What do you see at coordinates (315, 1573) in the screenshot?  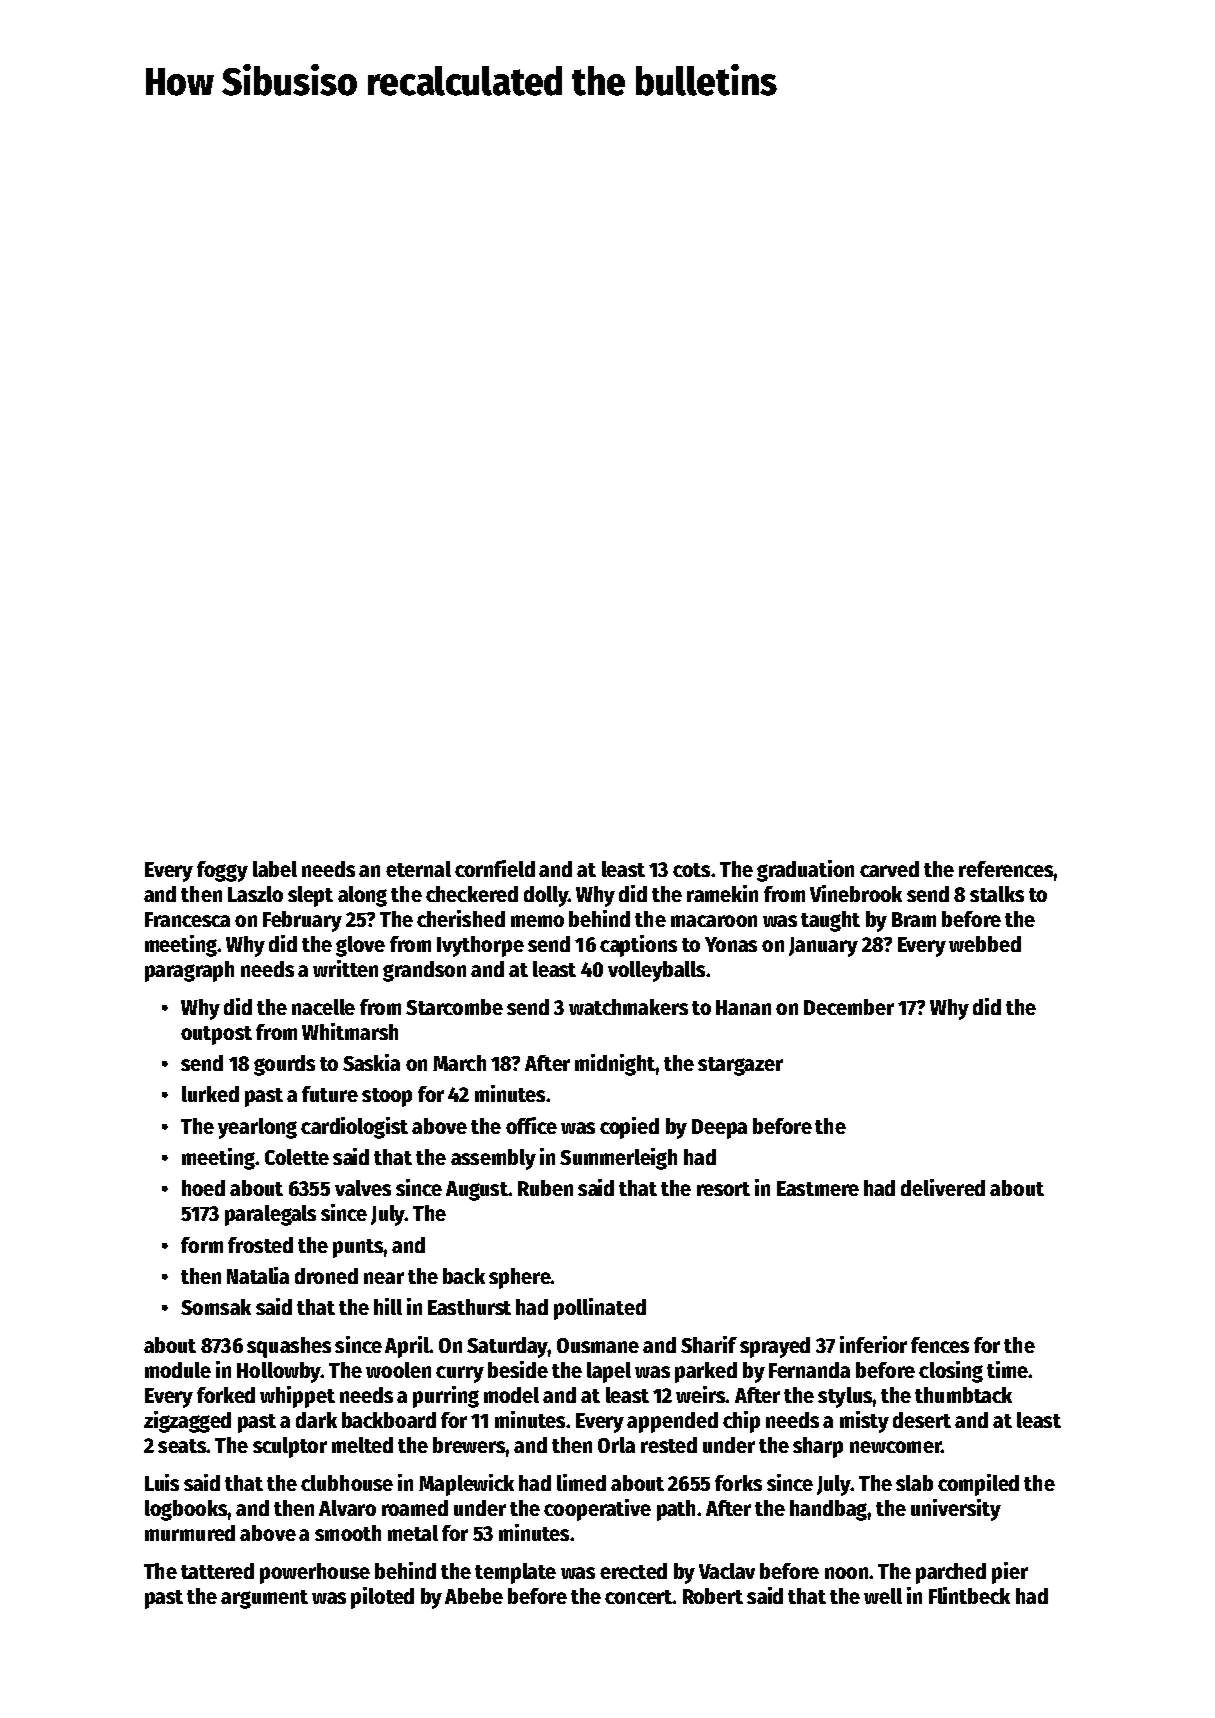 I see `powerhouse` at bounding box center [315, 1573].
